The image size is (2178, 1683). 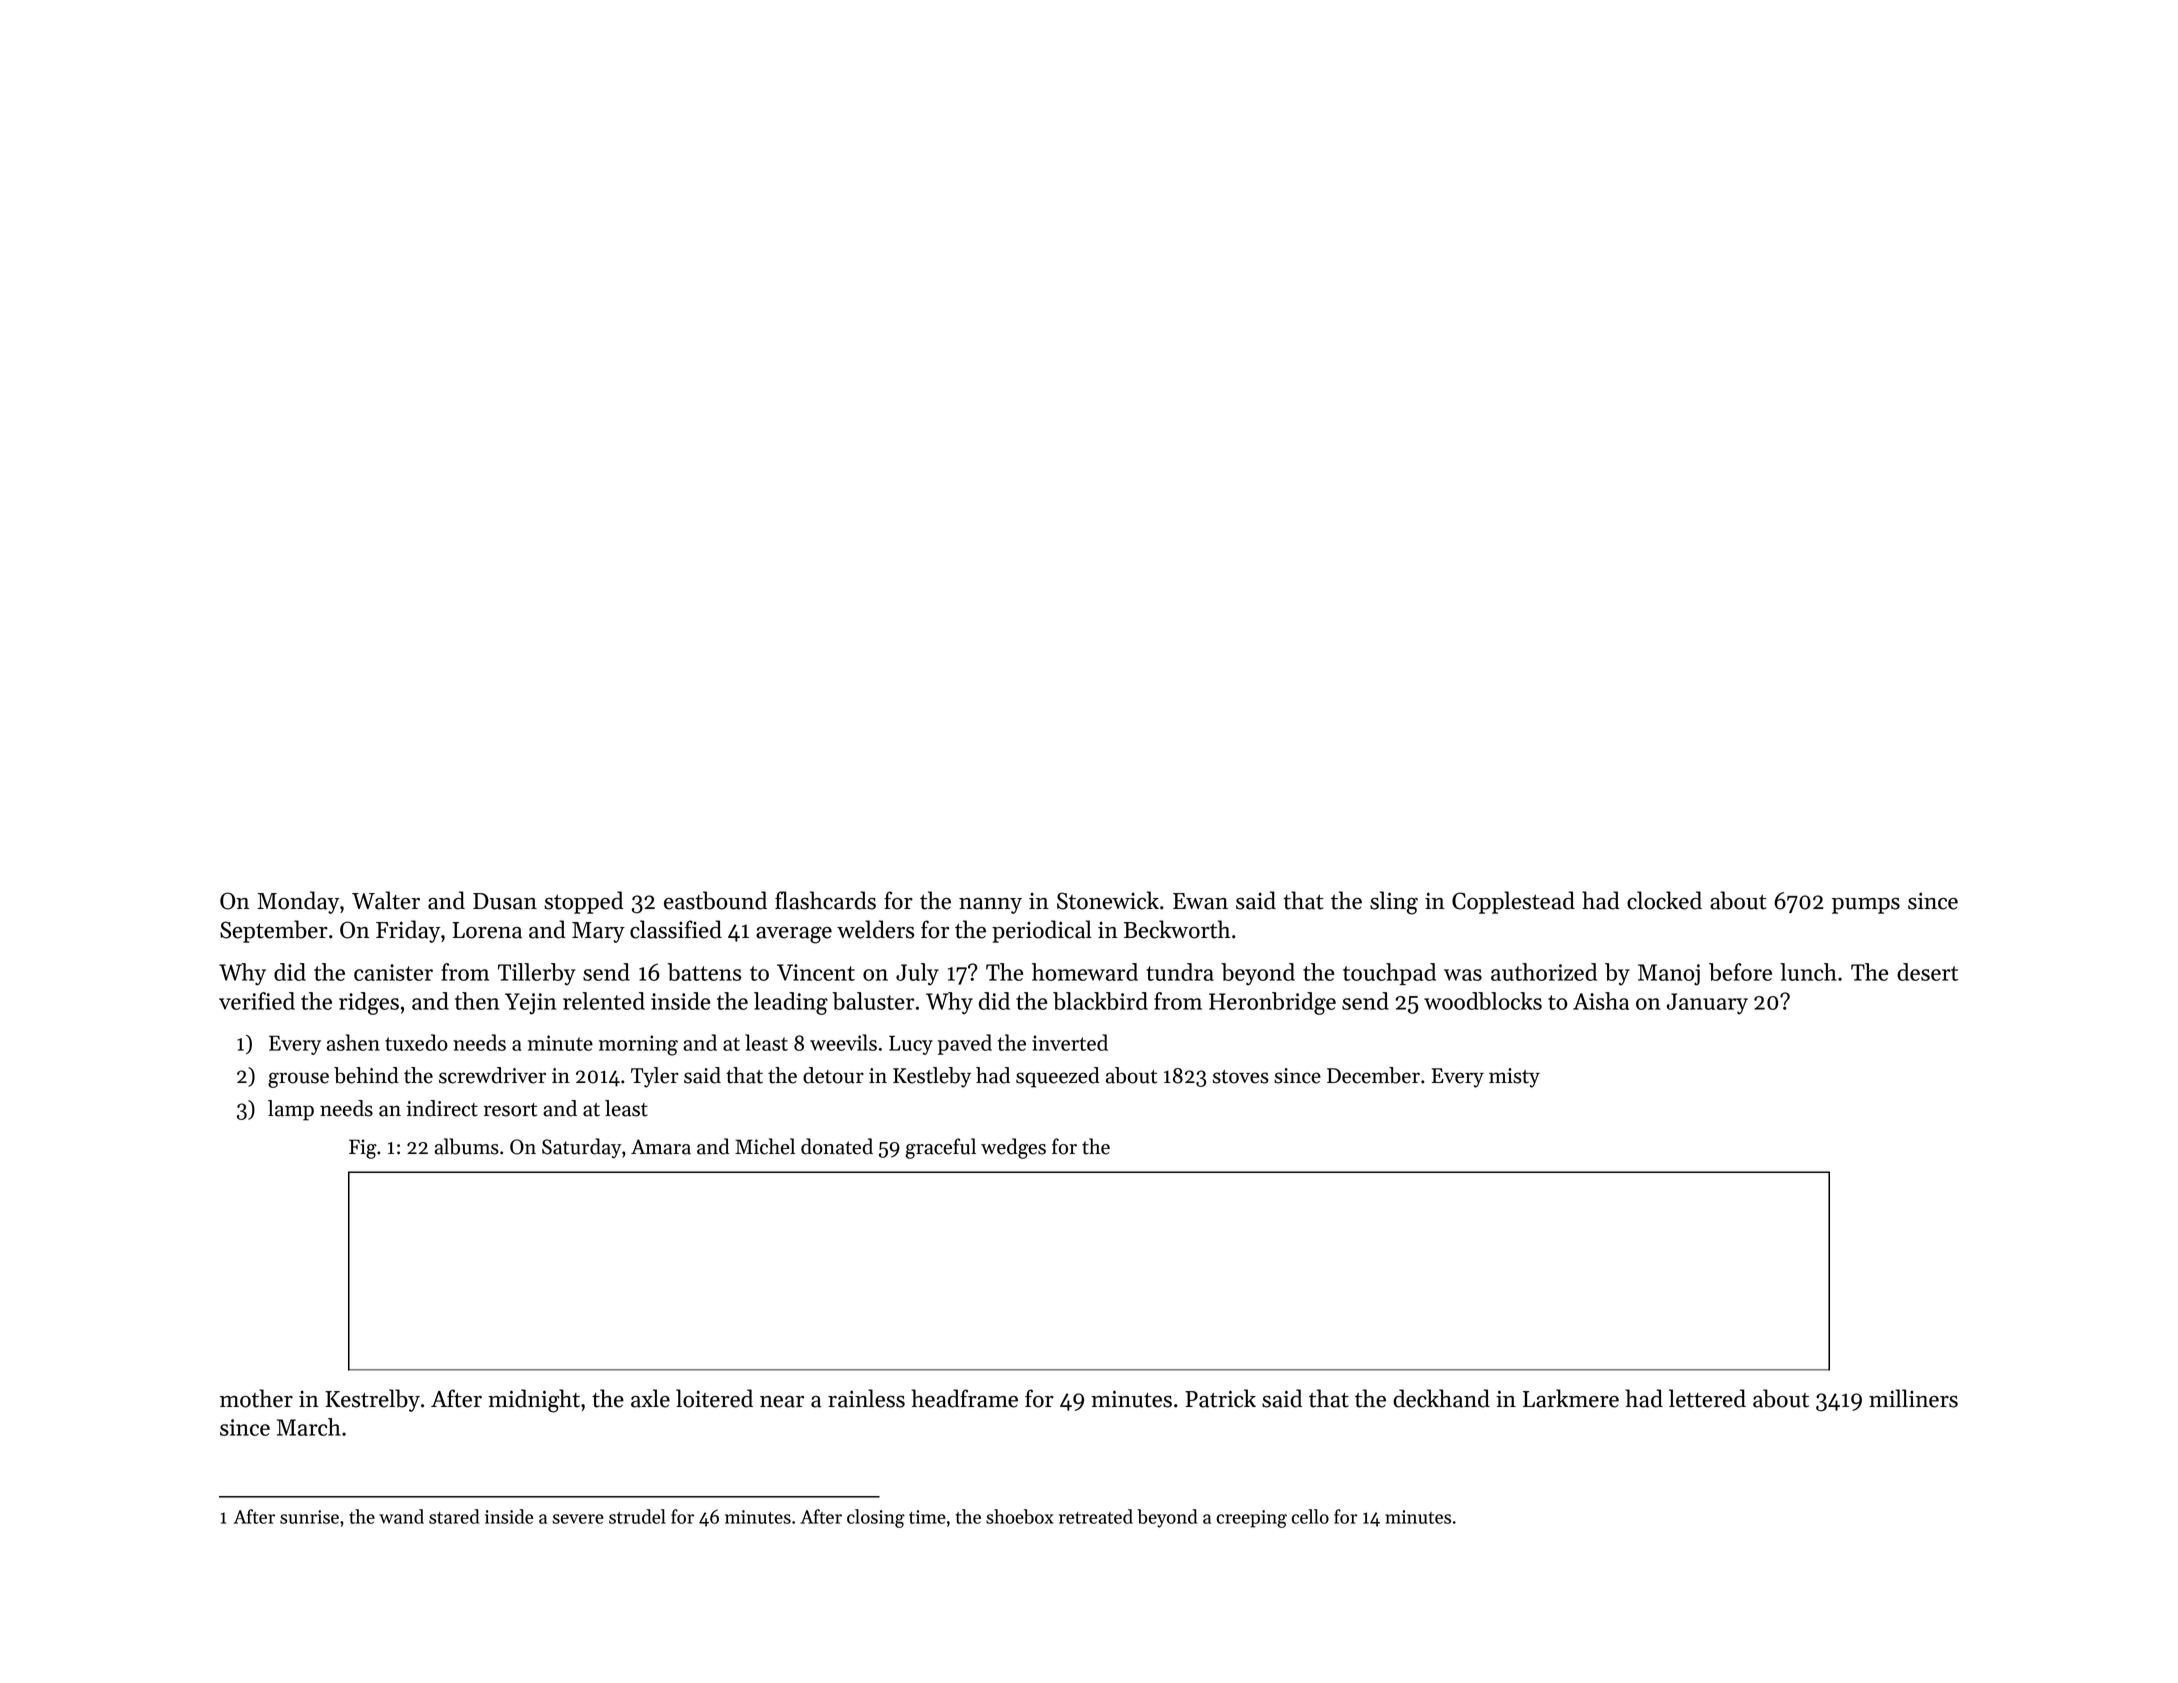 What do you see at coordinates (487, 930) in the document?
I see `Lorena` at bounding box center [487, 930].
